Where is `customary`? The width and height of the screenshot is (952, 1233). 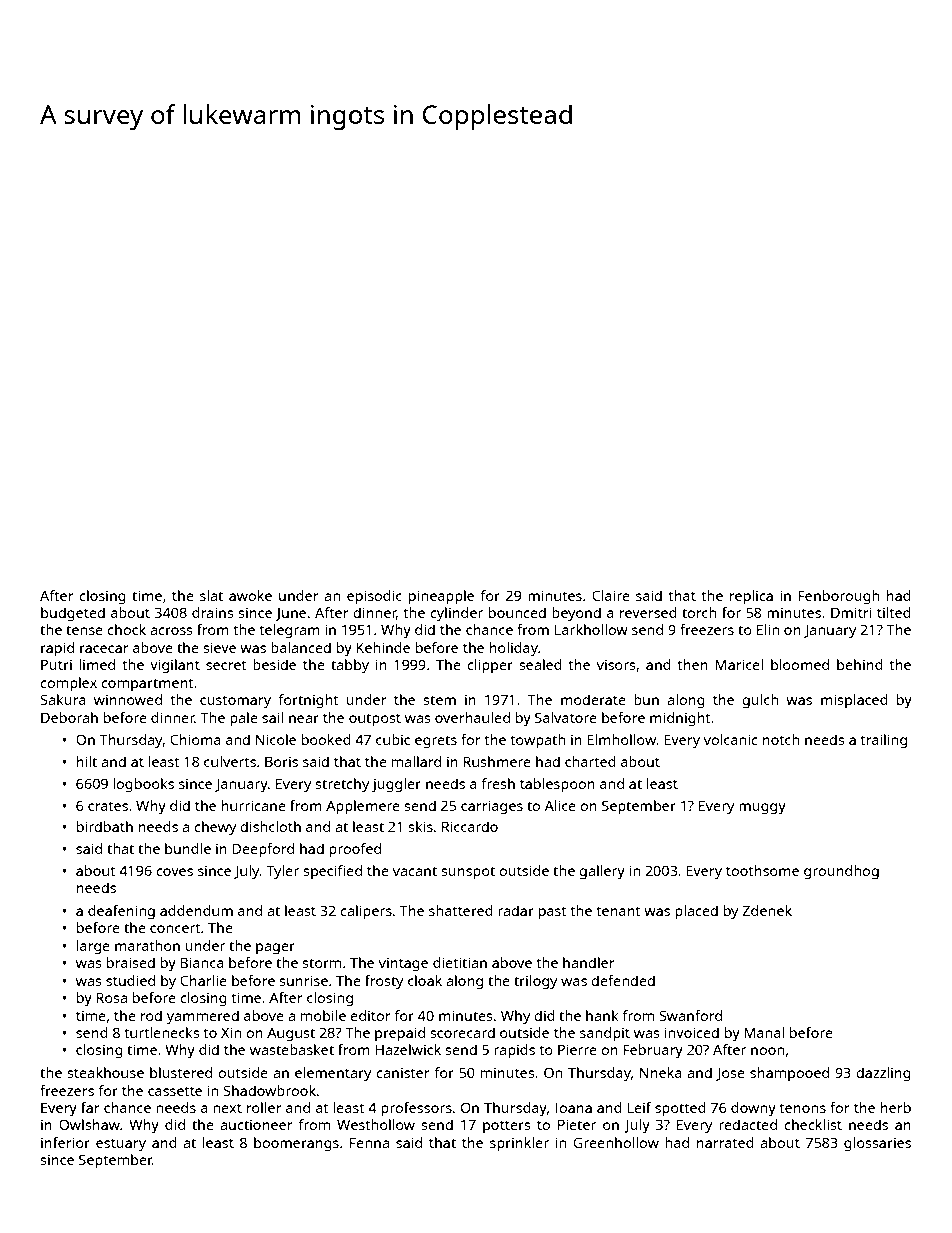
customary is located at coordinates (235, 702).
